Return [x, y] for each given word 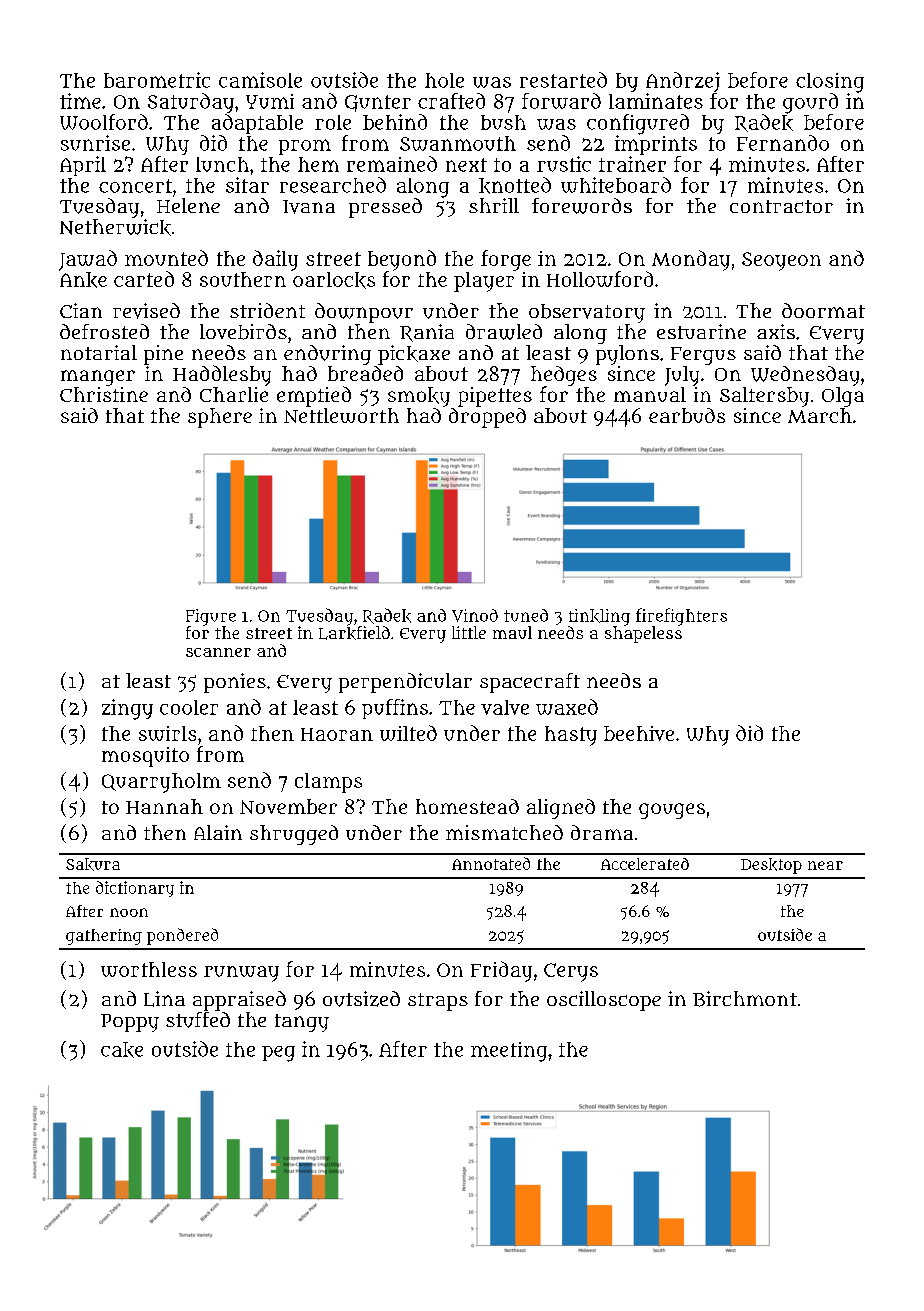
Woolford [104, 122]
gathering [104, 937]
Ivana [309, 207]
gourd [810, 103]
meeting [509, 1052]
